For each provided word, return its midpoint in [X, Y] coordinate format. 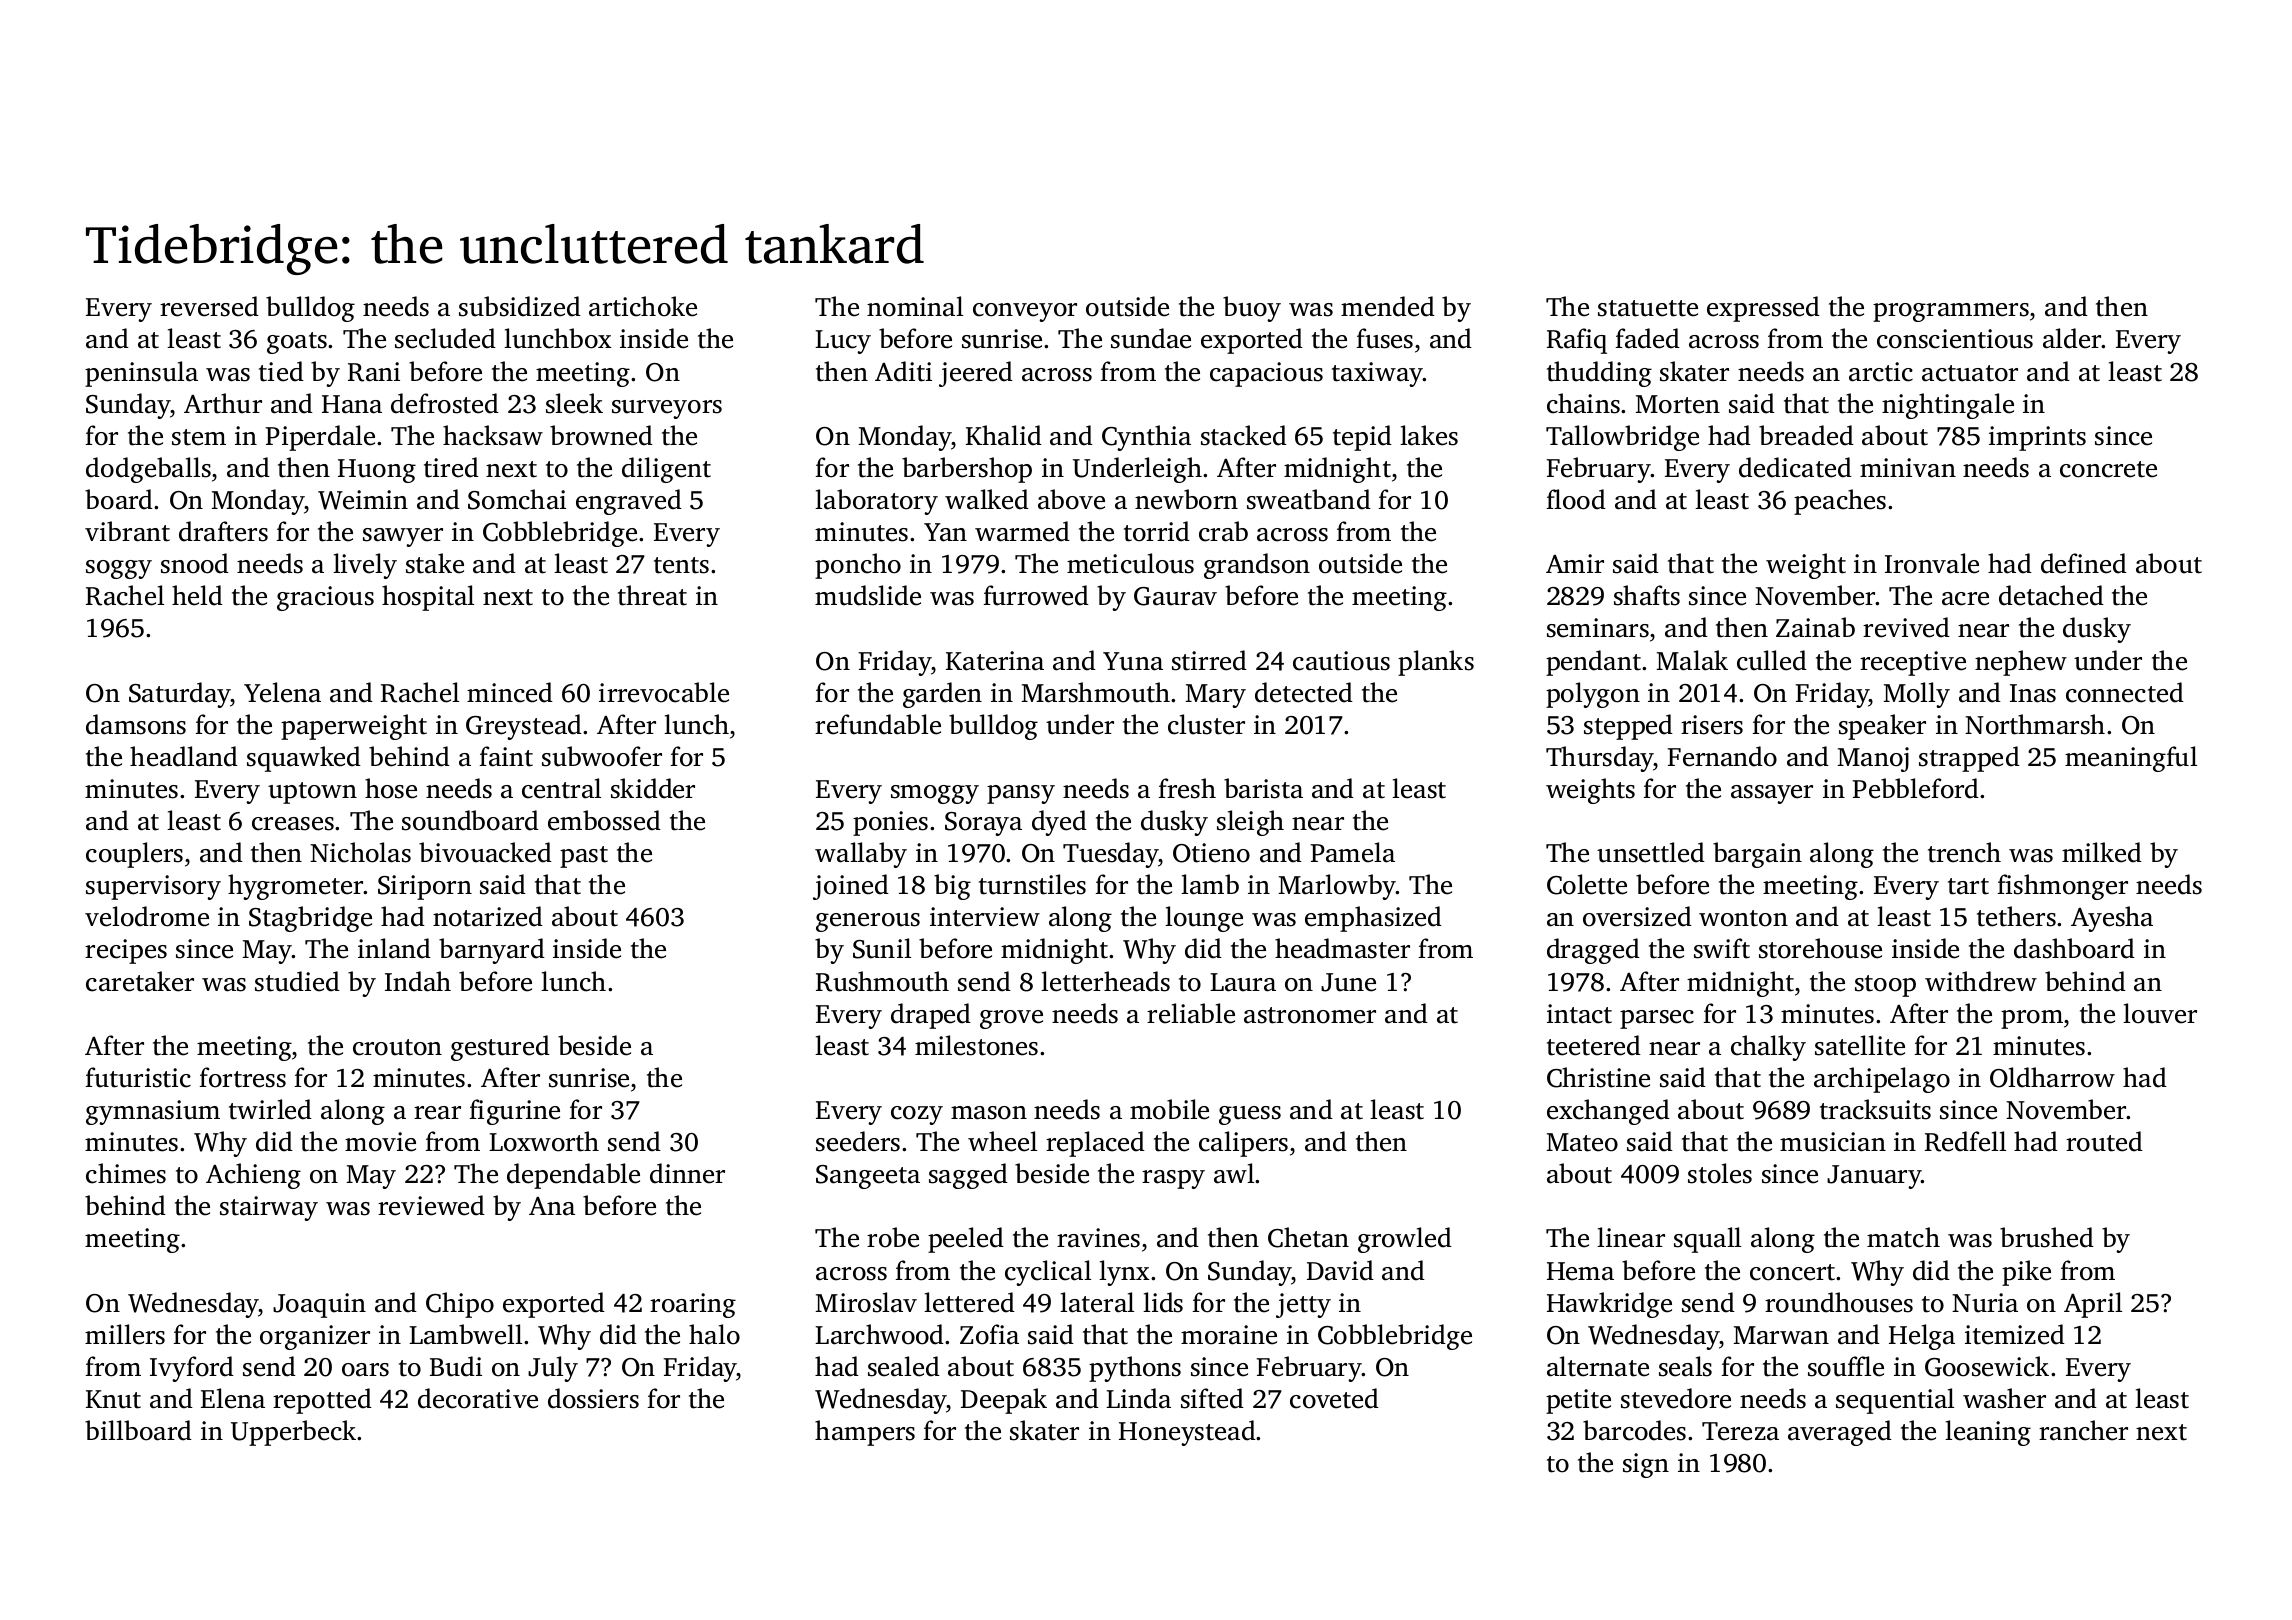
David [1340, 1270]
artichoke [643, 306]
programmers [1951, 312]
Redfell [1965, 1141]
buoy [1252, 309]
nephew [2021, 663]
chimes [126, 1173]
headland [184, 756]
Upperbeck [294, 1433]
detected [1304, 692]
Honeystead [1187, 1433]
